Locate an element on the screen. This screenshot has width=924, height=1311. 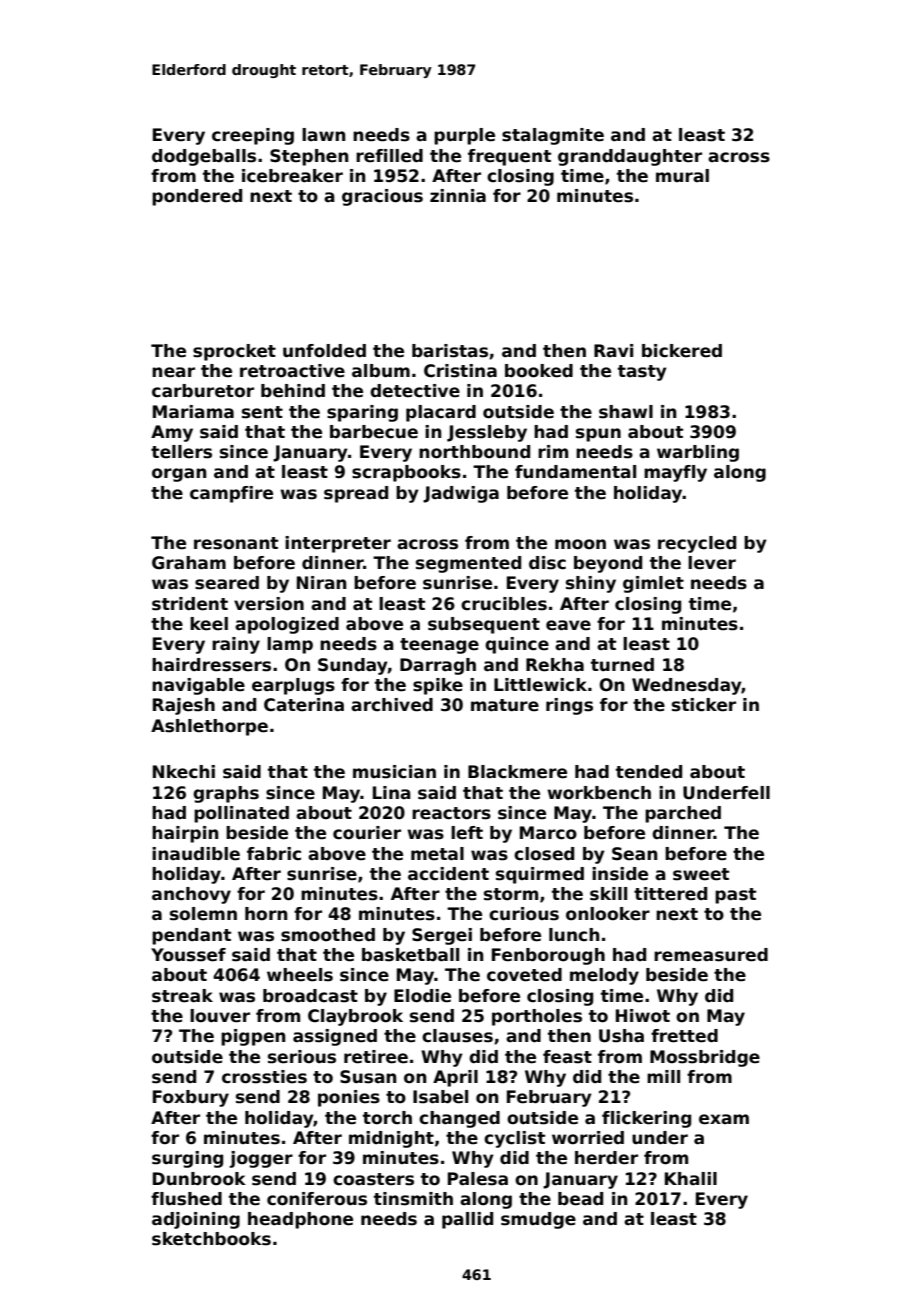
mural is located at coordinates (682, 175).
